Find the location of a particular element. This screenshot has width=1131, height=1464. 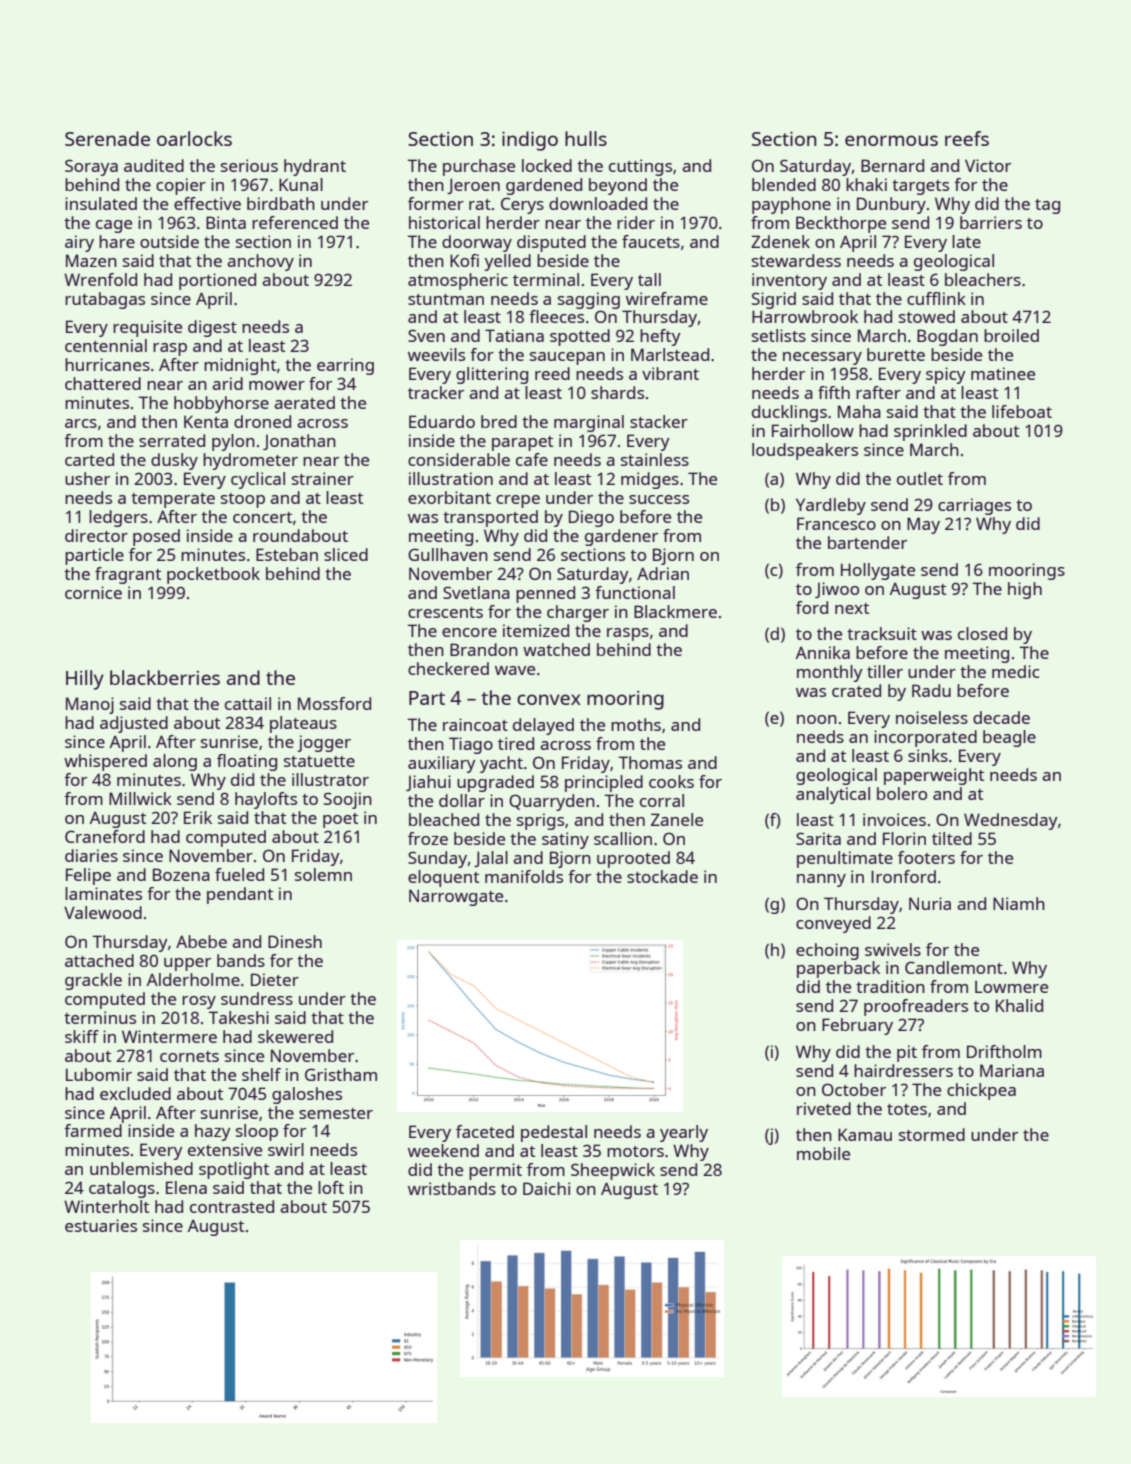

tilted is located at coordinates (952, 838).
